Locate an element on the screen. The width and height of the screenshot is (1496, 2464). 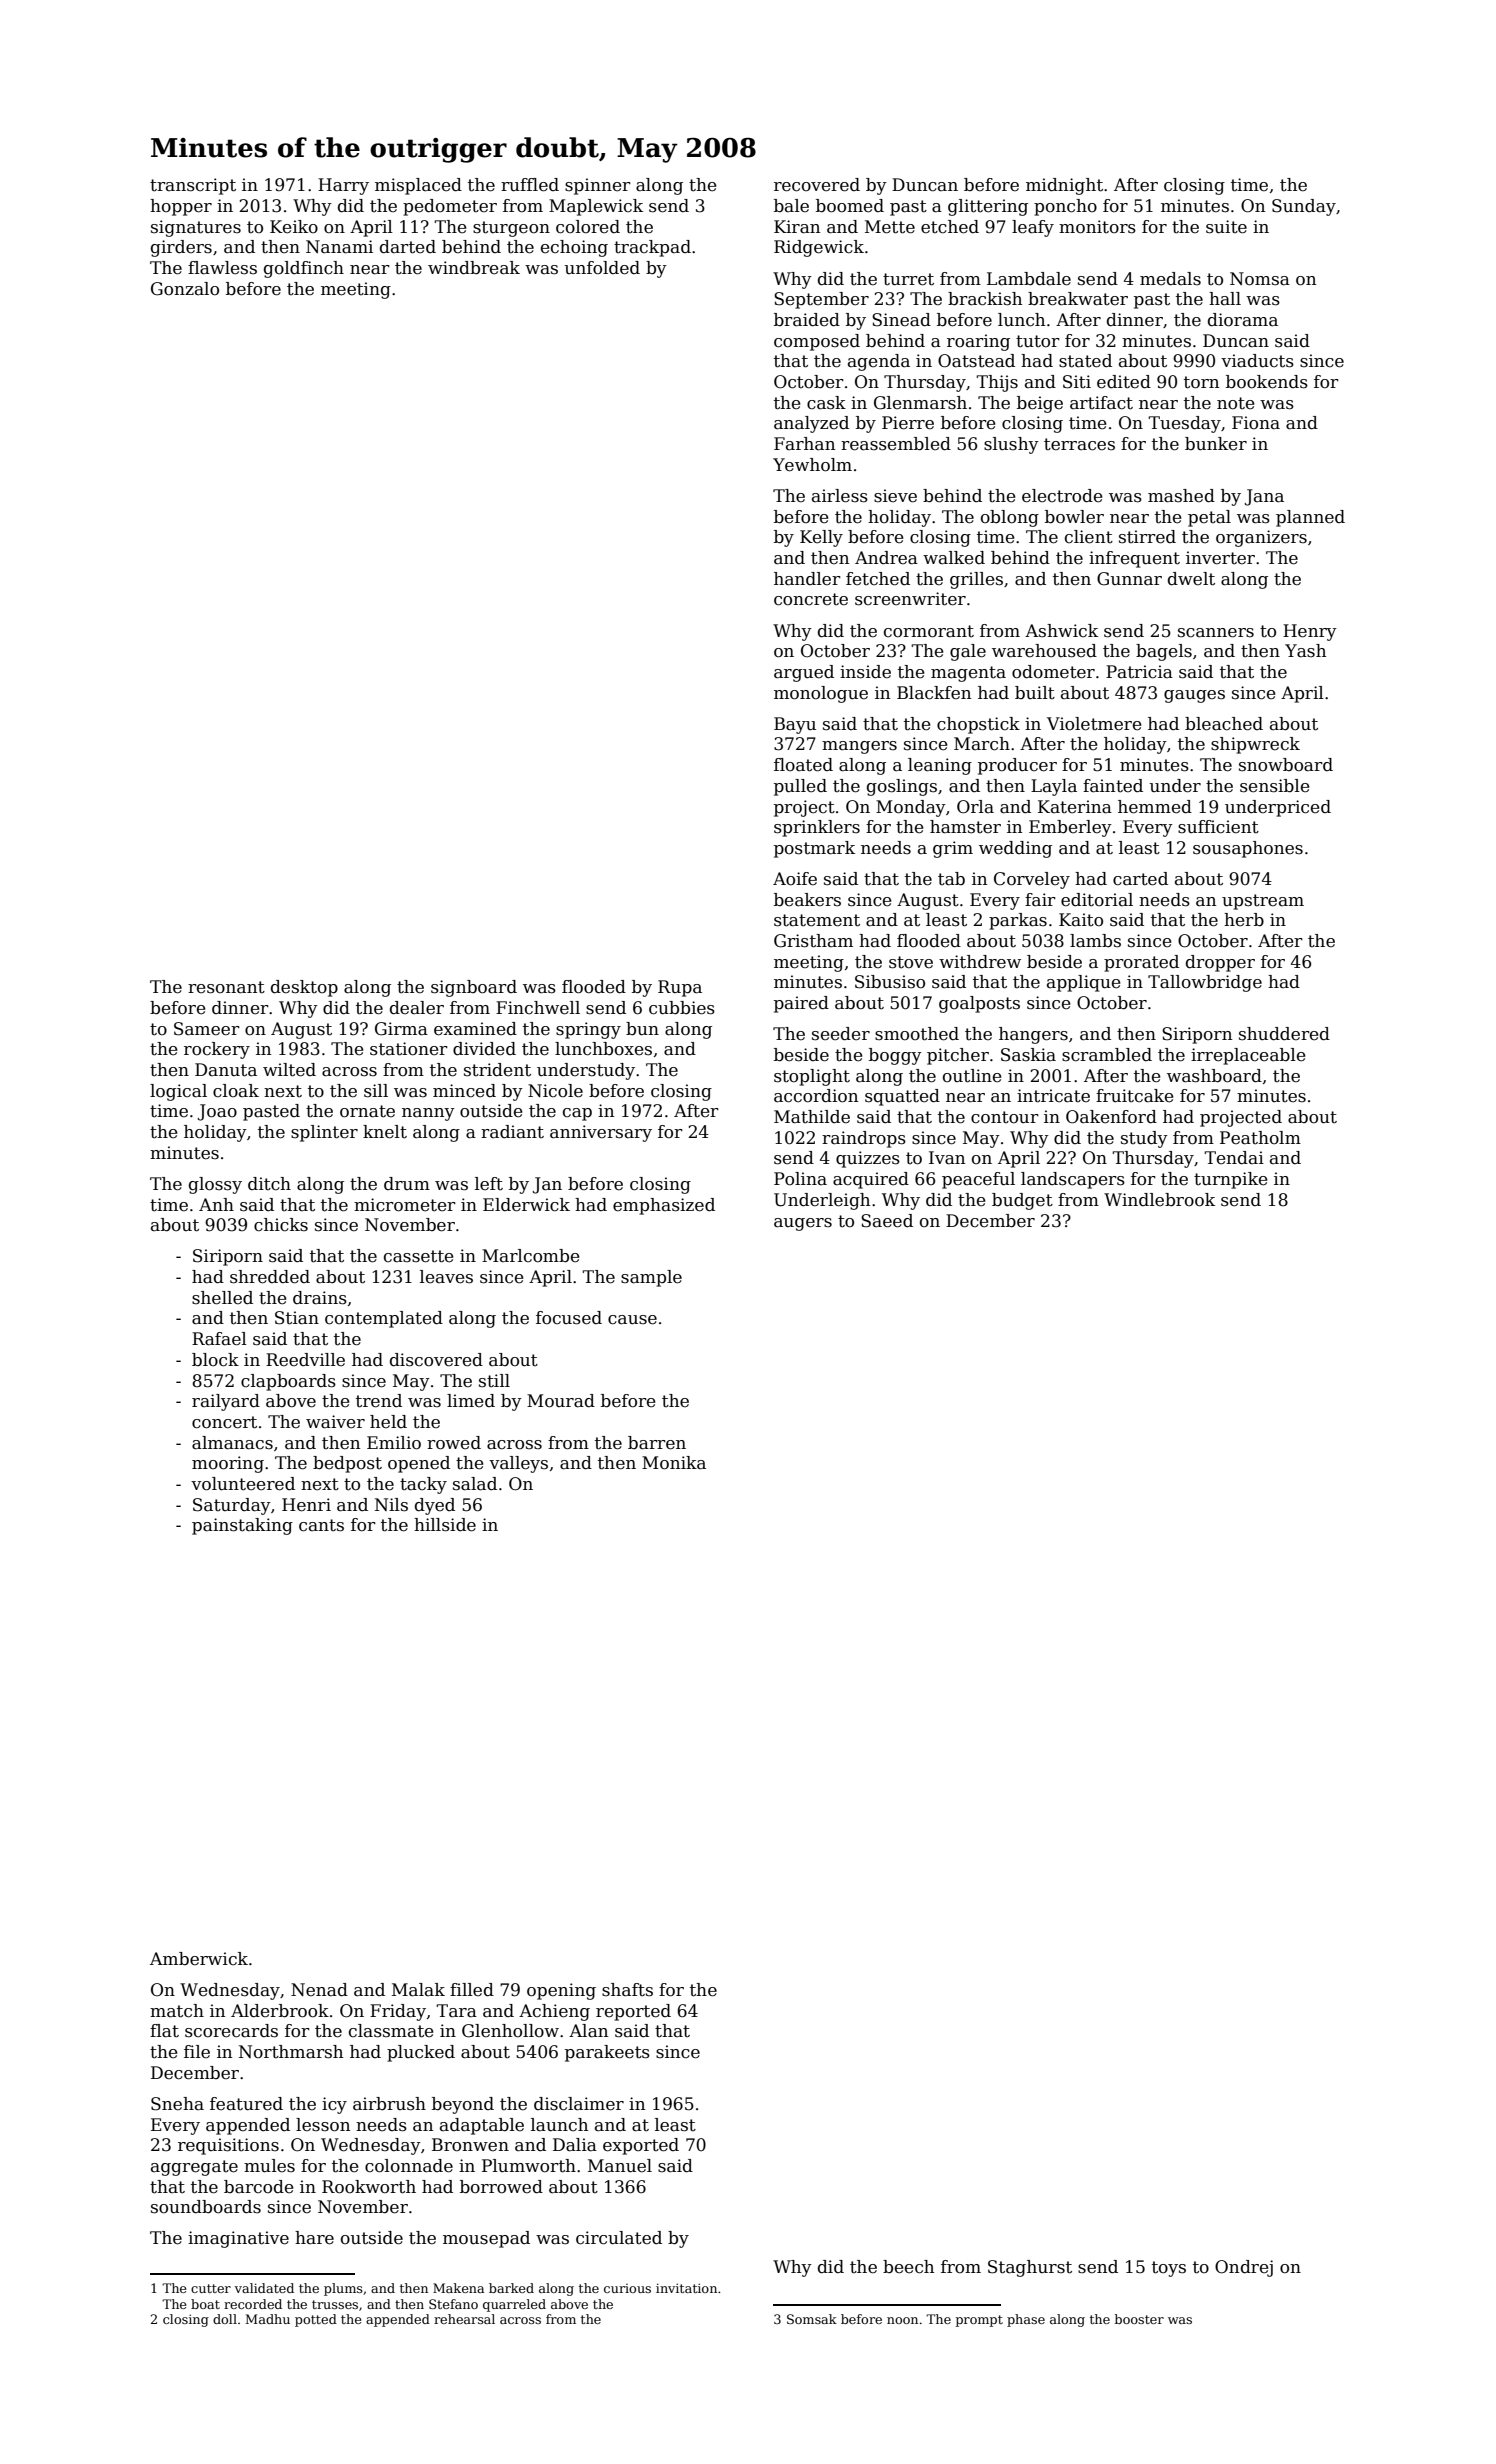
Stian is located at coordinates (297, 1318).
